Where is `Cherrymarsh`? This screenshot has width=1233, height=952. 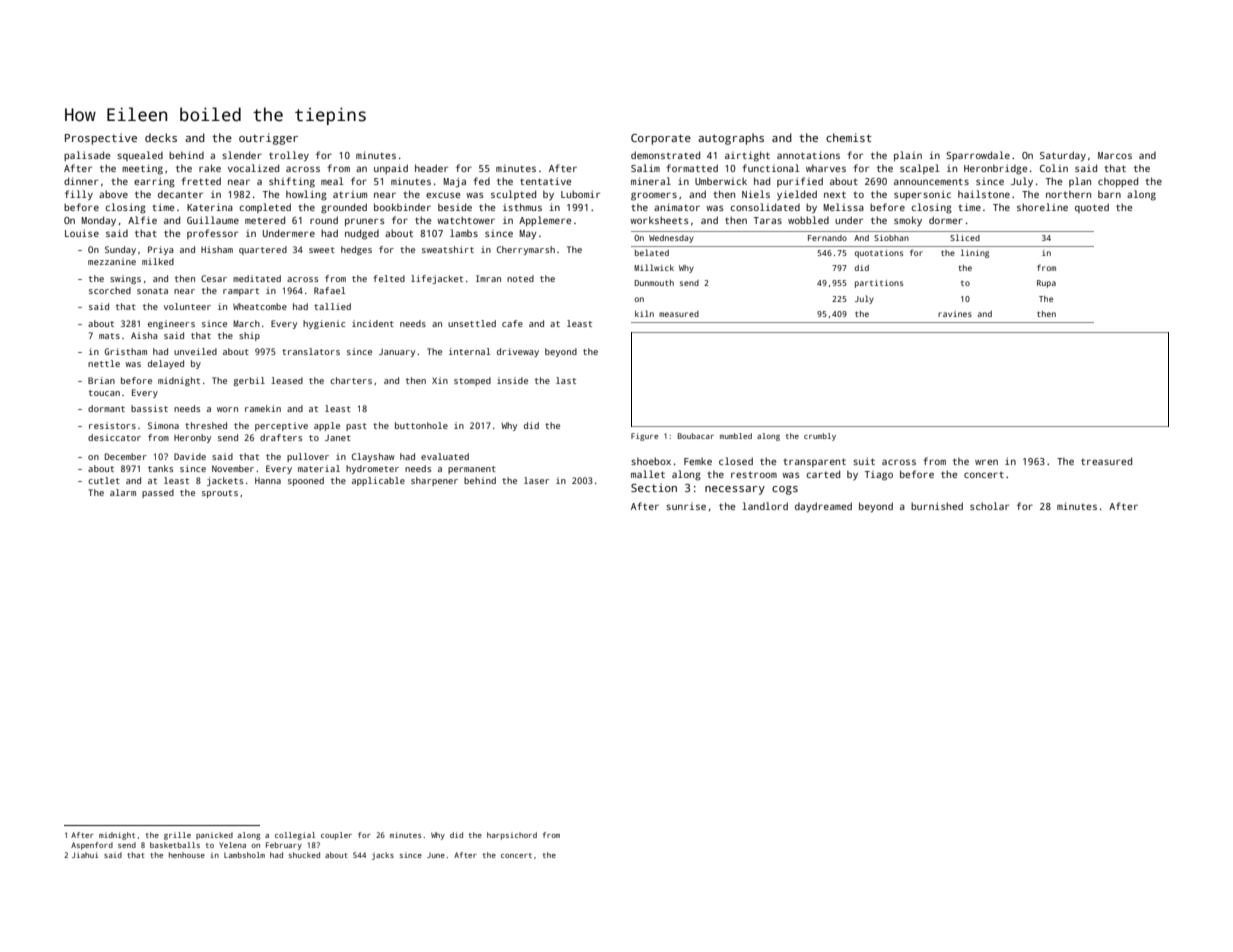 Cherrymarsh is located at coordinates (526, 250).
